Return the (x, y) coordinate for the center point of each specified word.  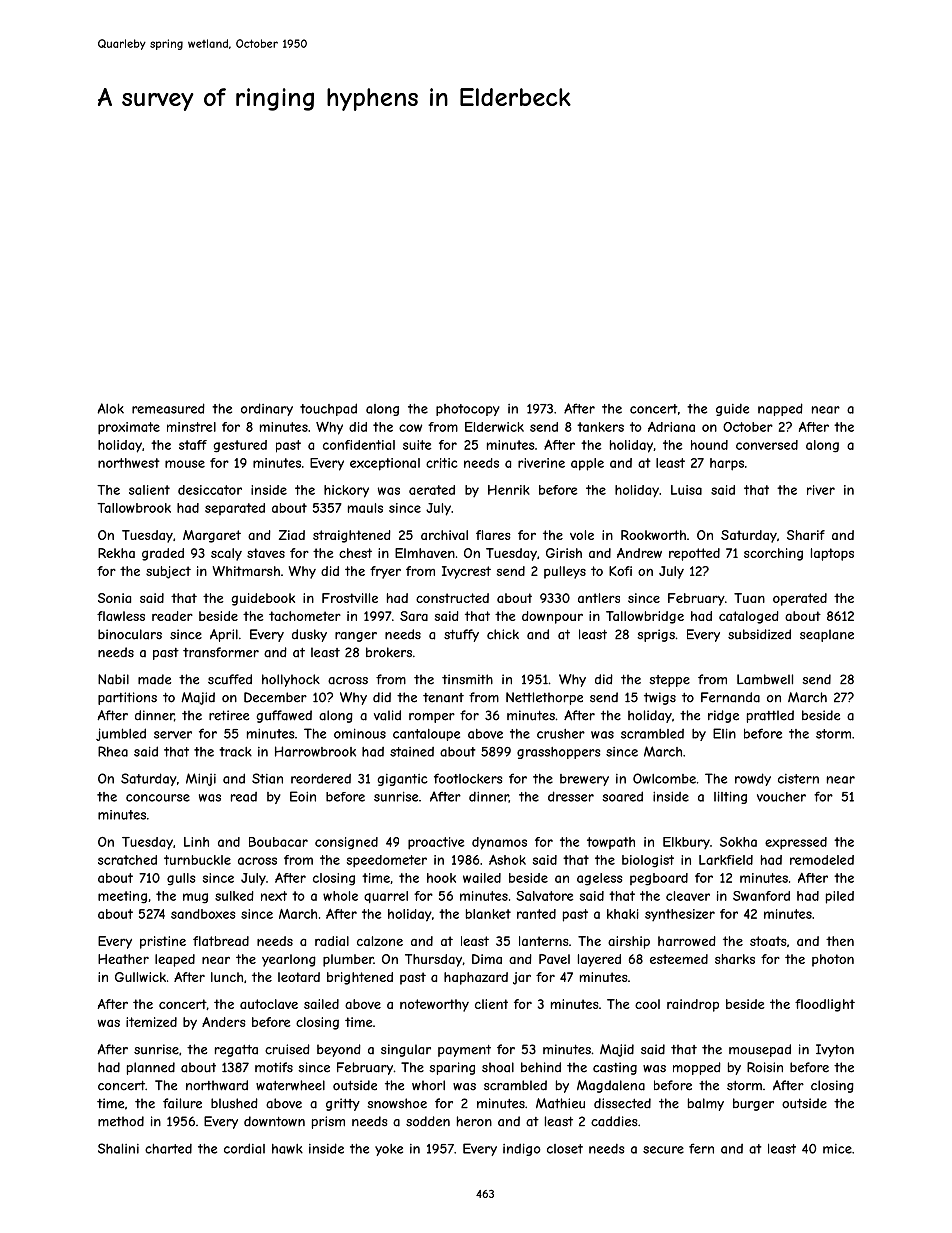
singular (406, 1050)
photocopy (468, 410)
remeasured (168, 408)
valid (387, 715)
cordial (244, 1148)
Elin (724, 733)
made (154, 679)
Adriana (671, 427)
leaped (175, 960)
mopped (697, 1068)
